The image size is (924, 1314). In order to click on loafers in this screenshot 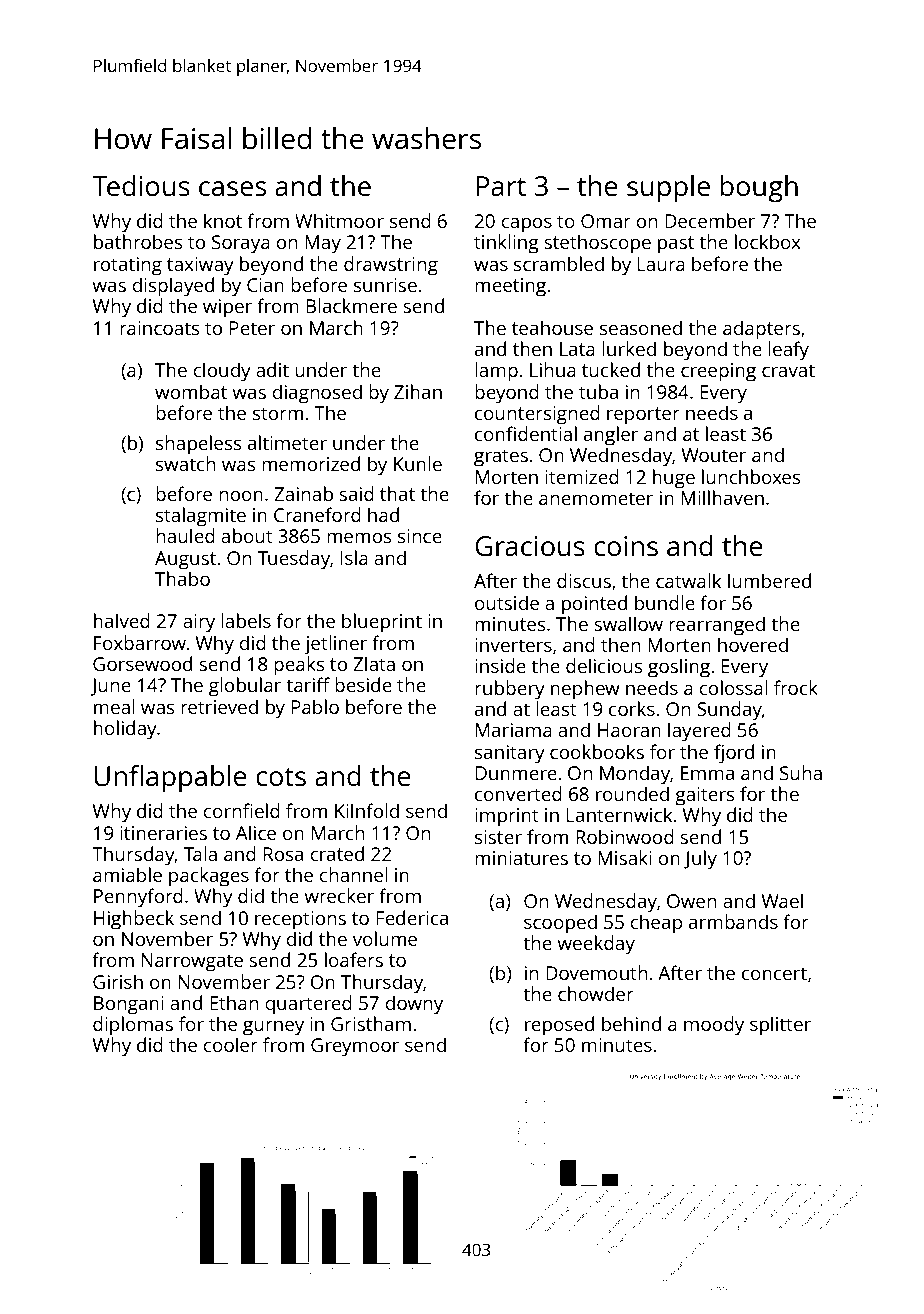, I will do `click(354, 959)`.
